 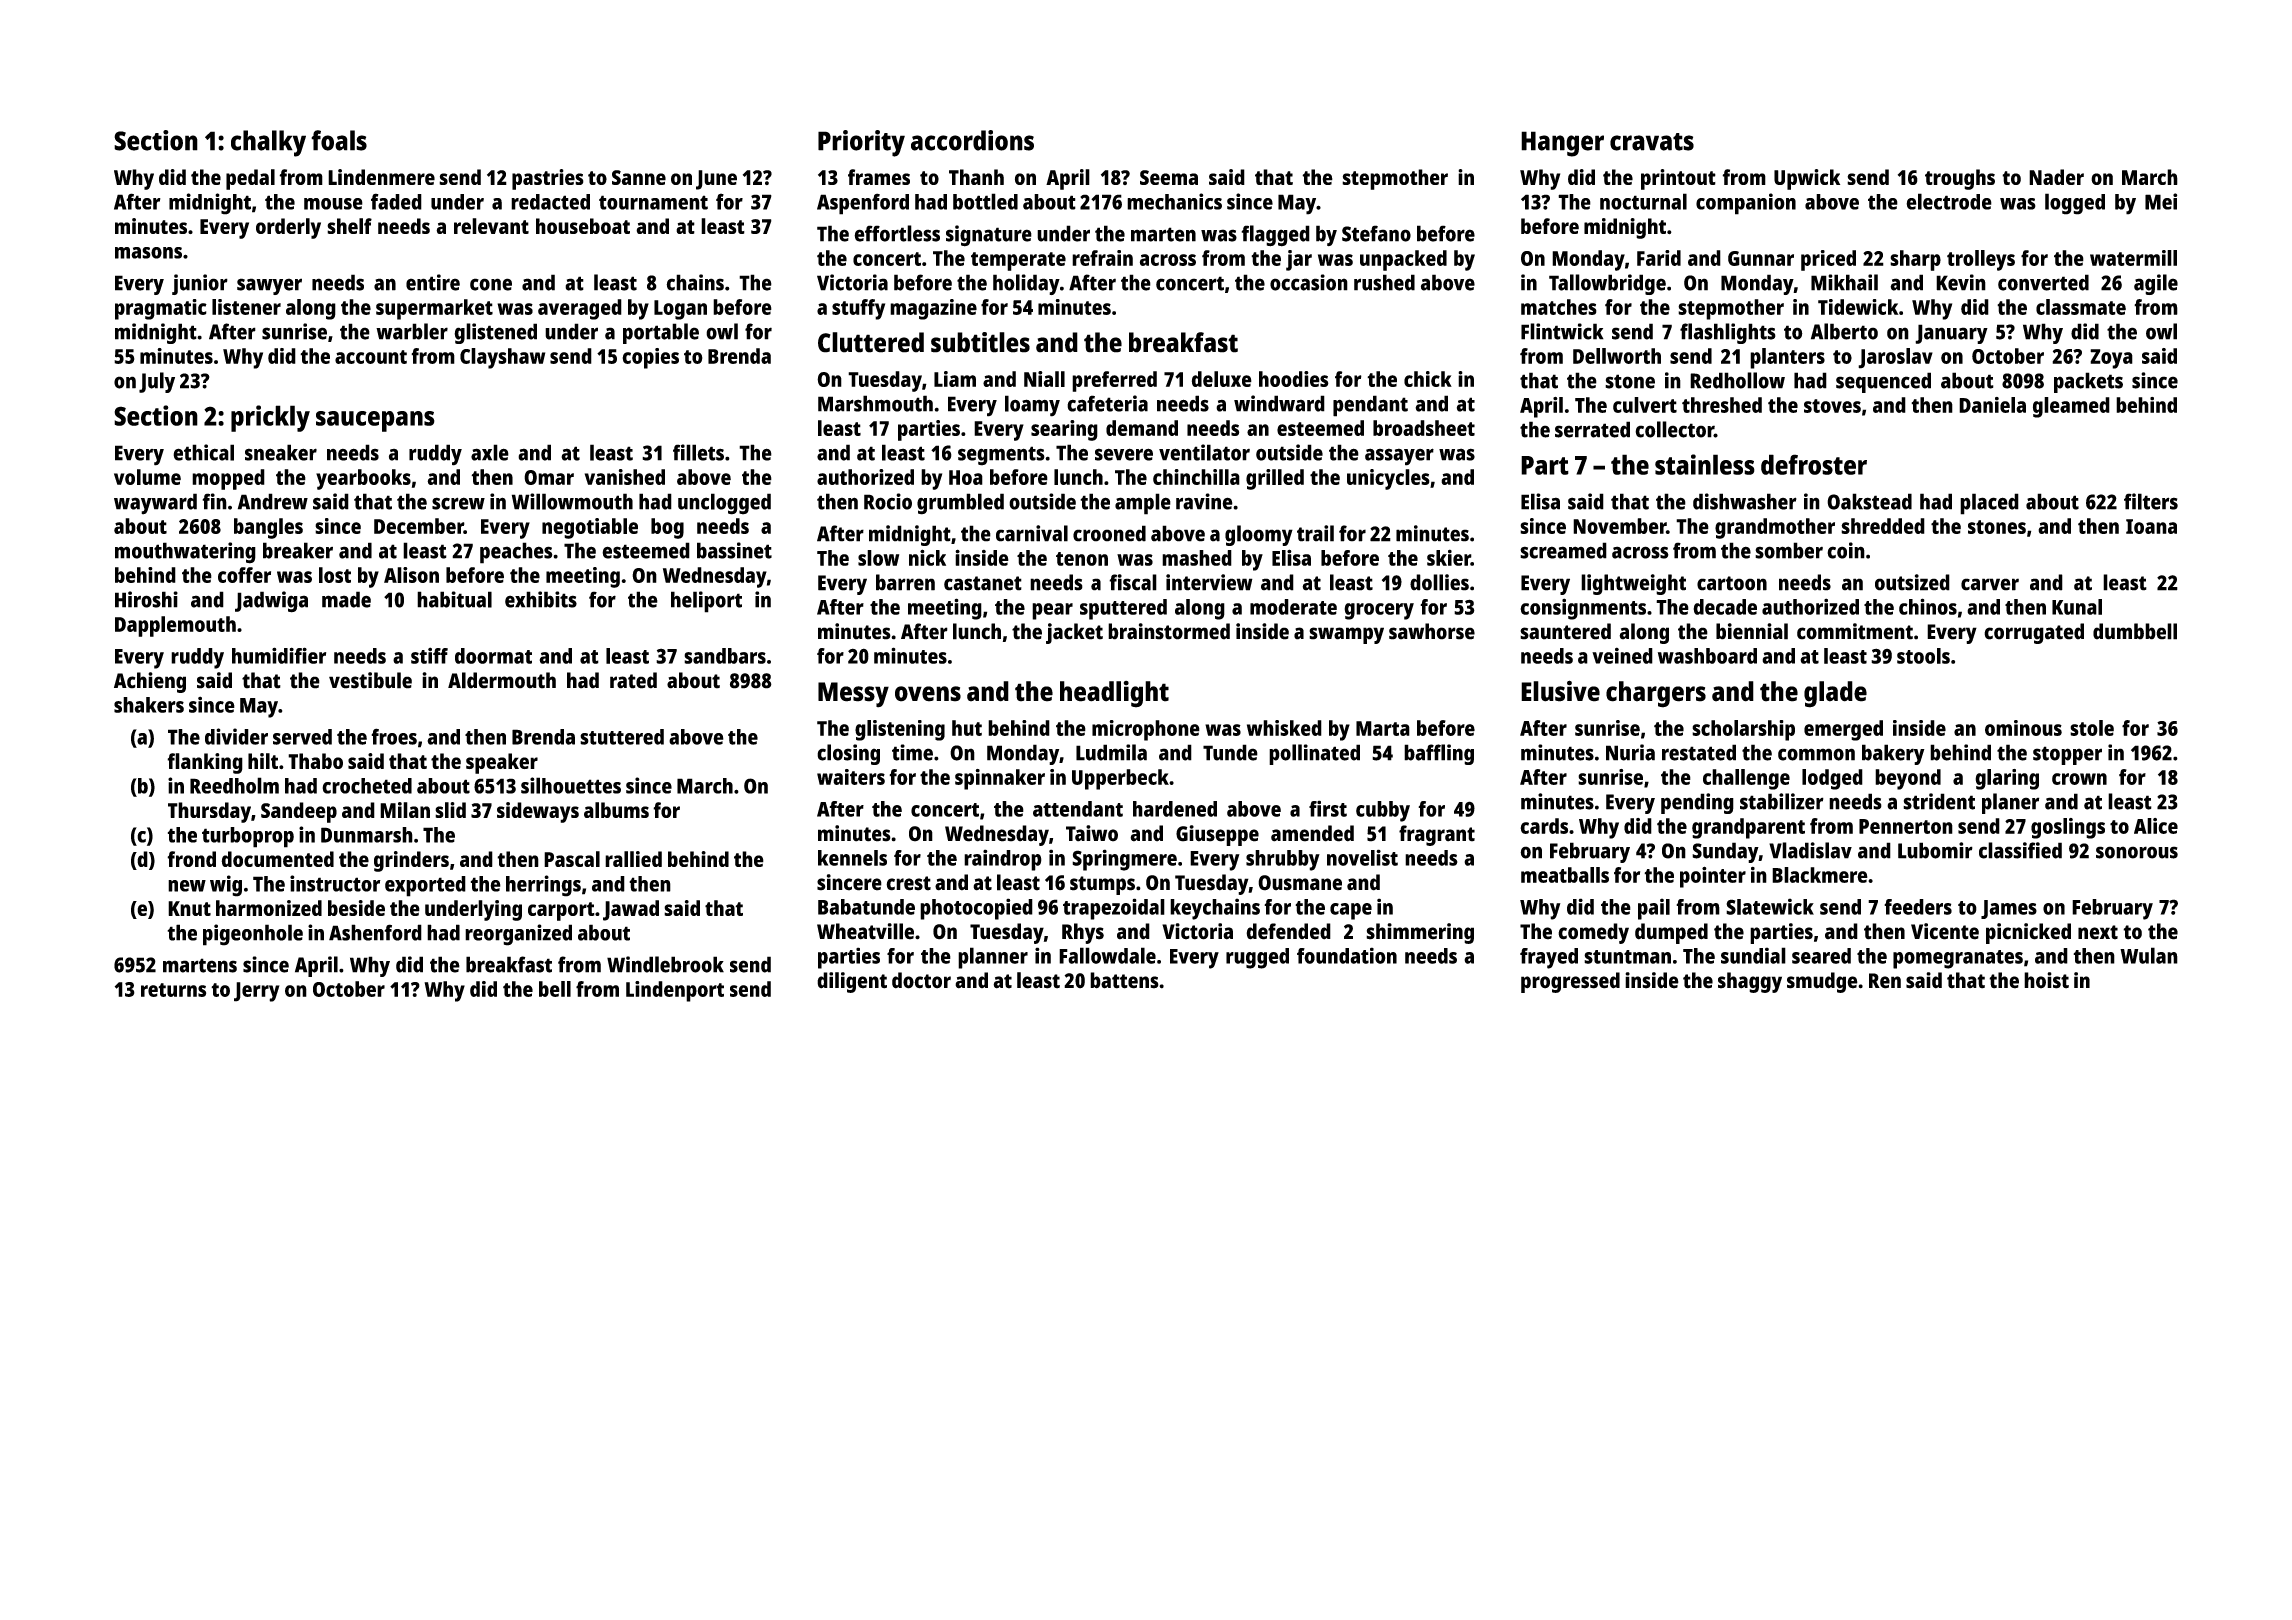 I want to click on Kevin, so click(x=1961, y=282).
